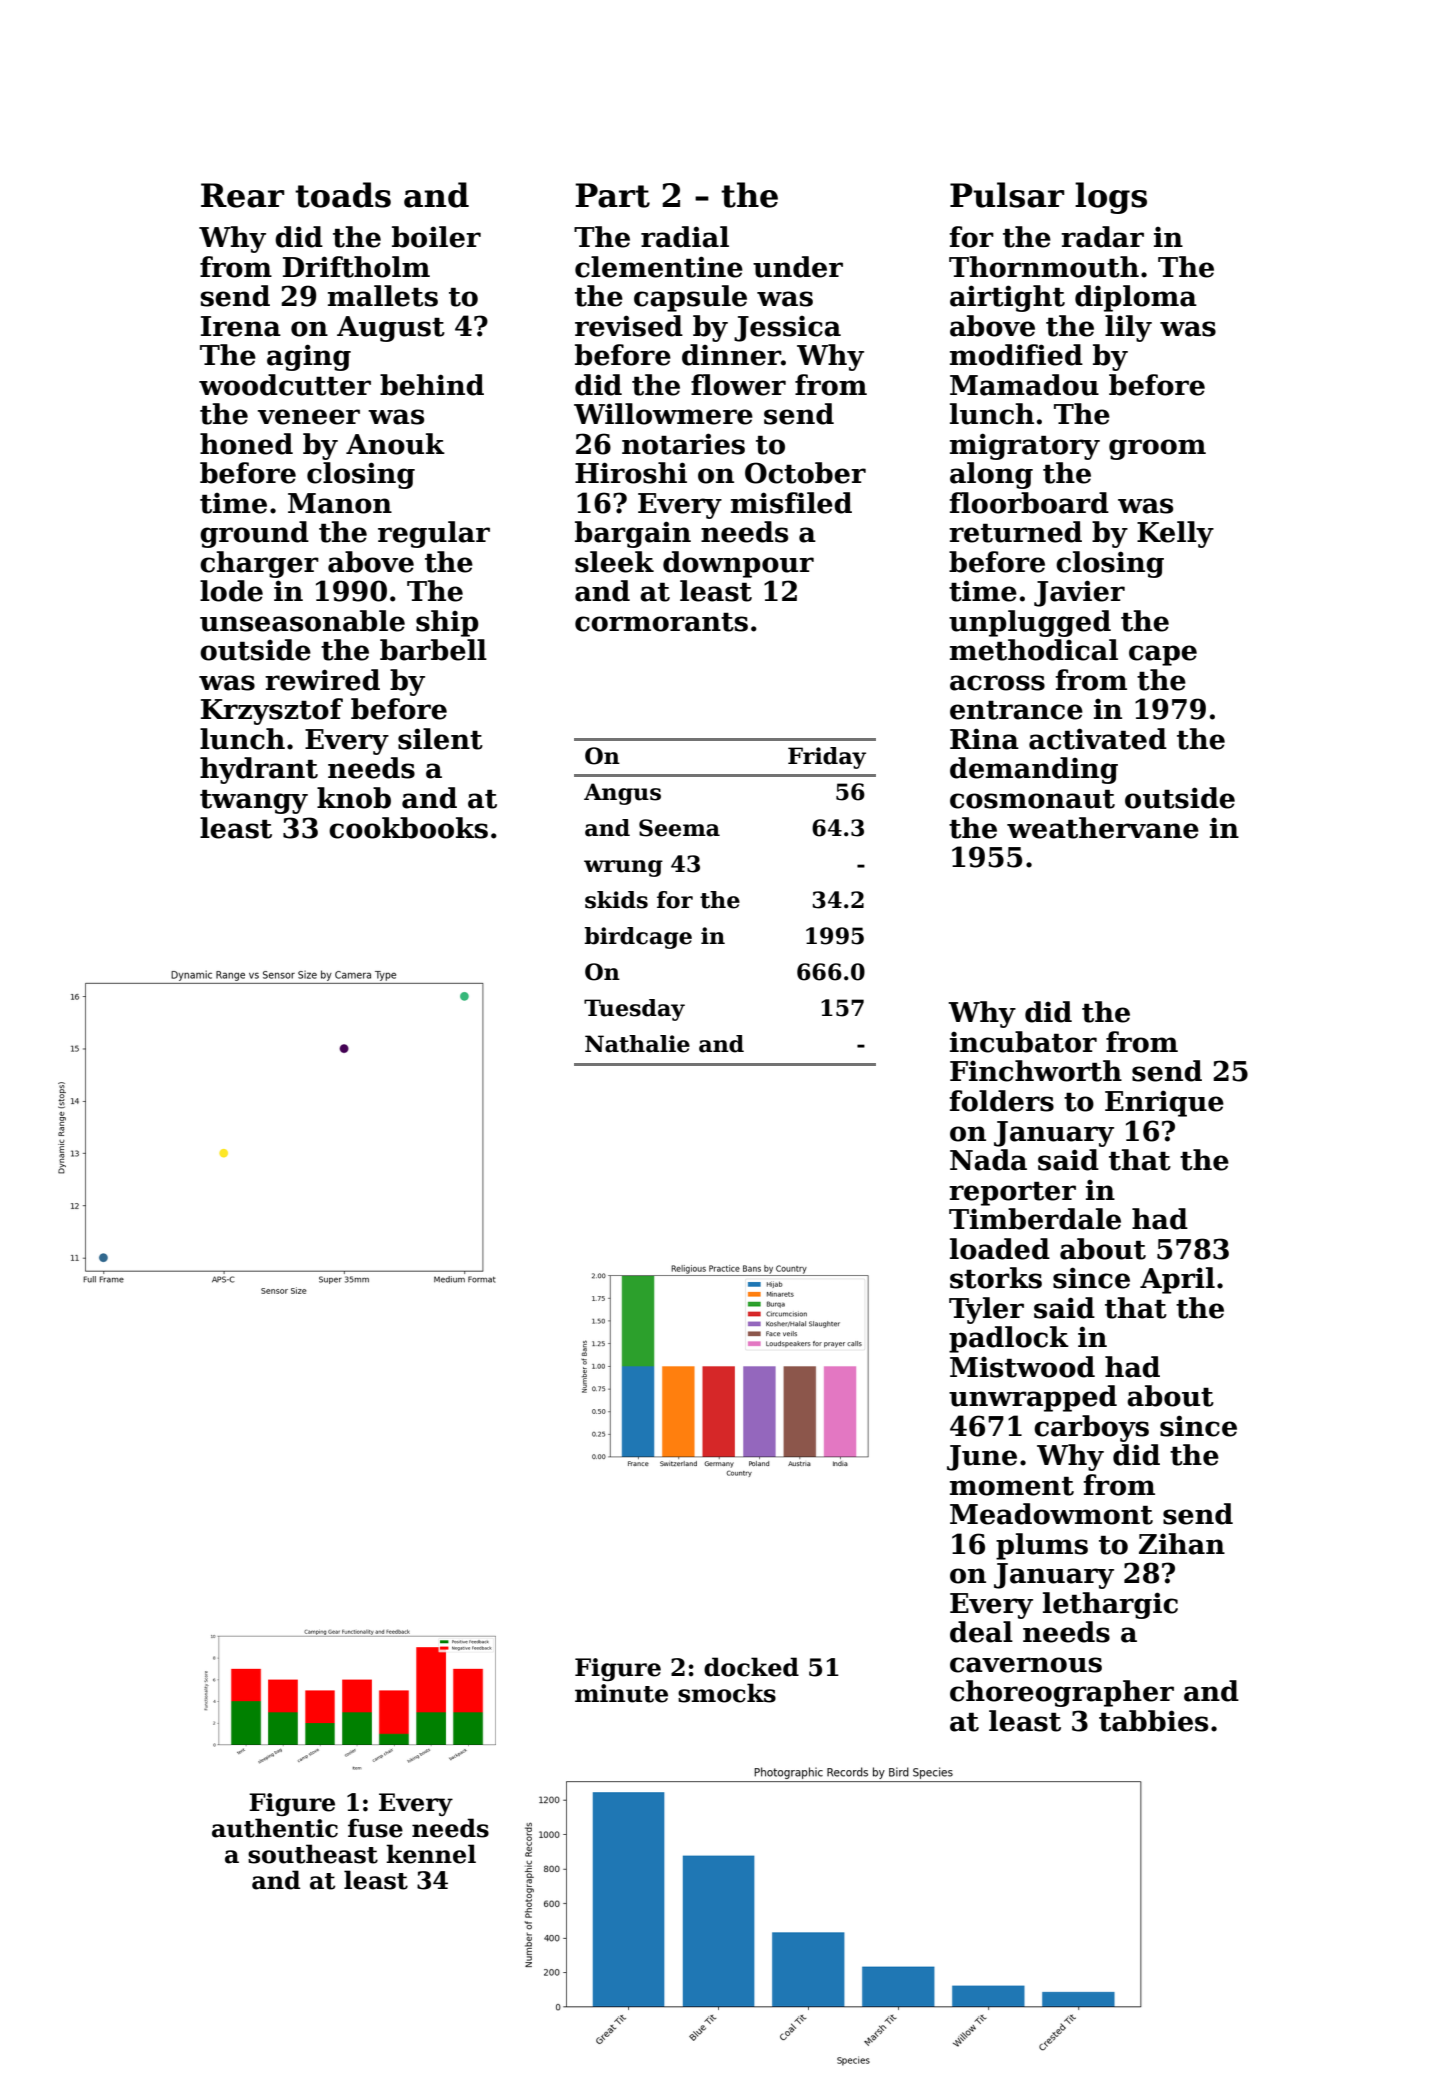  What do you see at coordinates (1007, 195) in the screenshot?
I see `Pulsar` at bounding box center [1007, 195].
